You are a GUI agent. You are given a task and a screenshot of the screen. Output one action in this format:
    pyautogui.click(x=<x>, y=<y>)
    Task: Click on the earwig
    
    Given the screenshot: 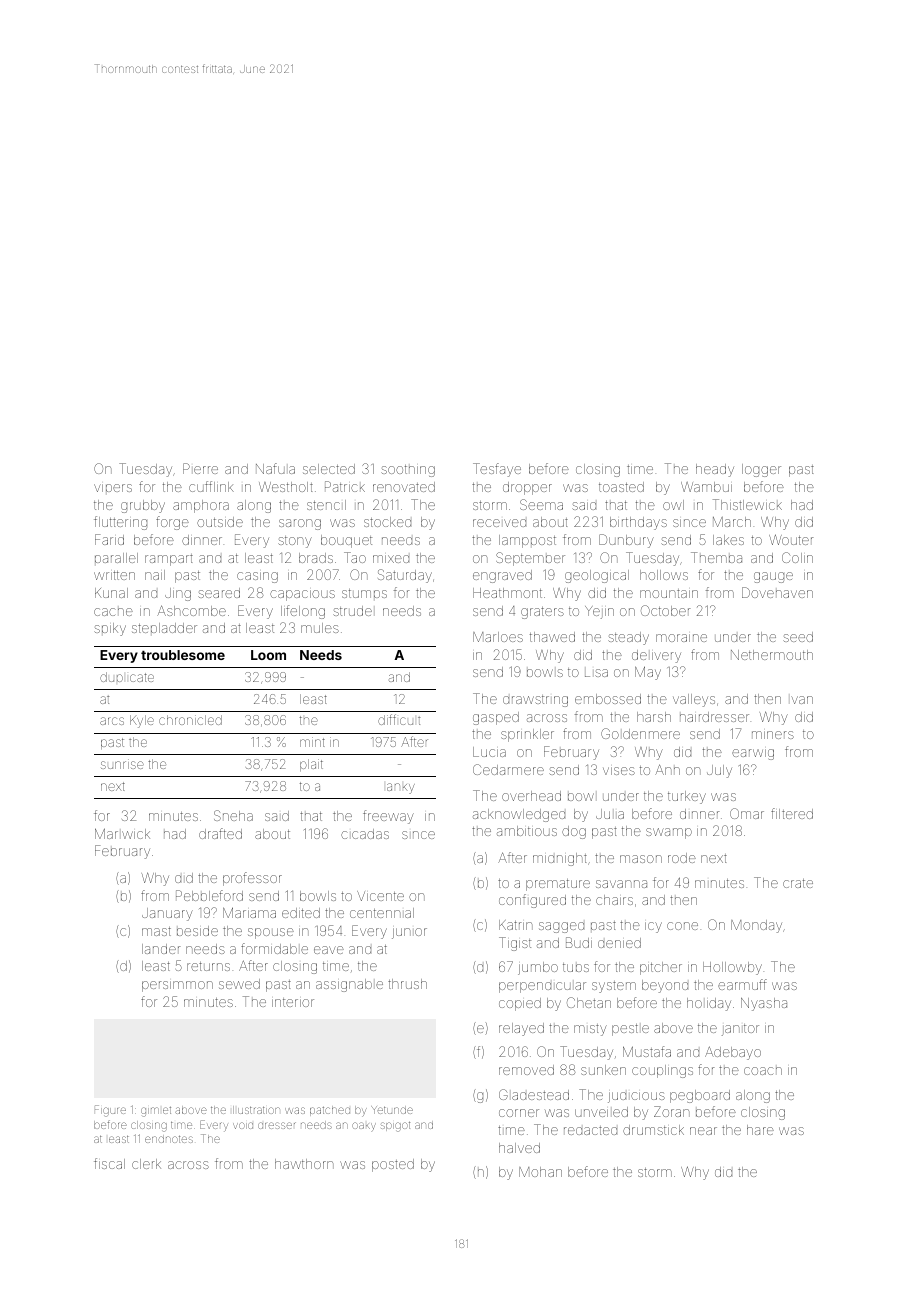 What is the action you would take?
    pyautogui.click(x=753, y=754)
